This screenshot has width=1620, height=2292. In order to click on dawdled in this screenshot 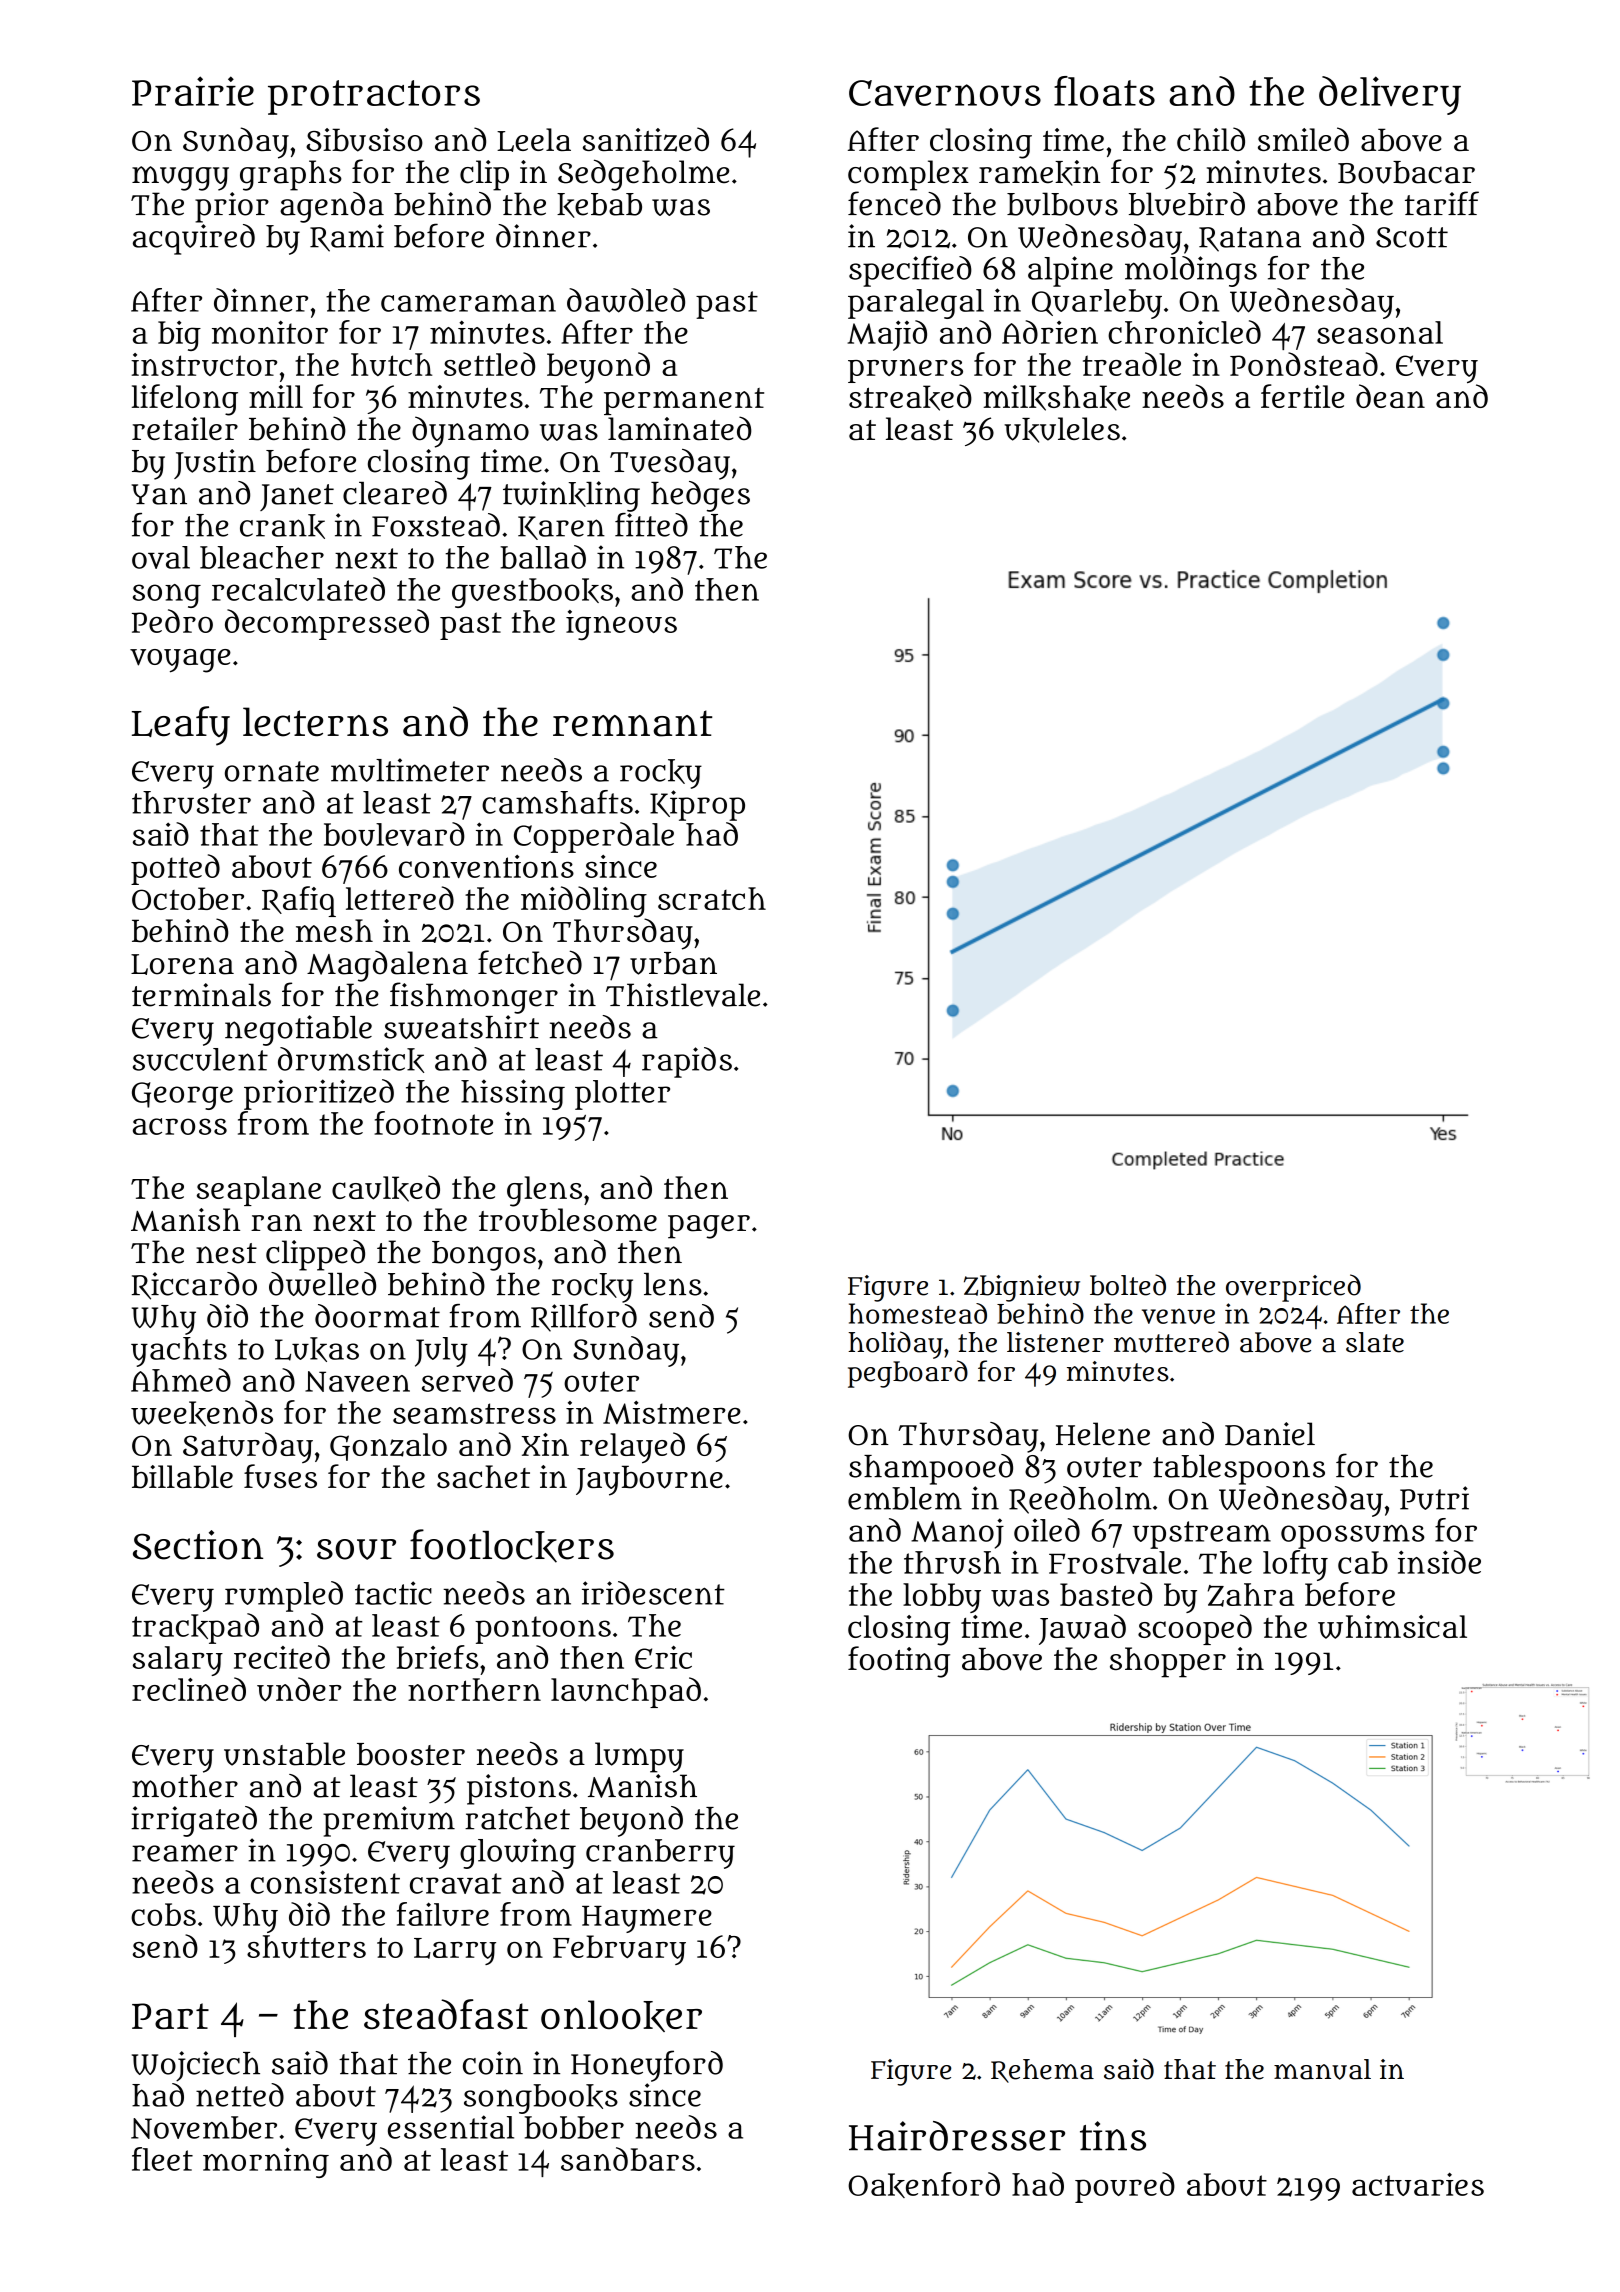, I will do `click(626, 300)`.
